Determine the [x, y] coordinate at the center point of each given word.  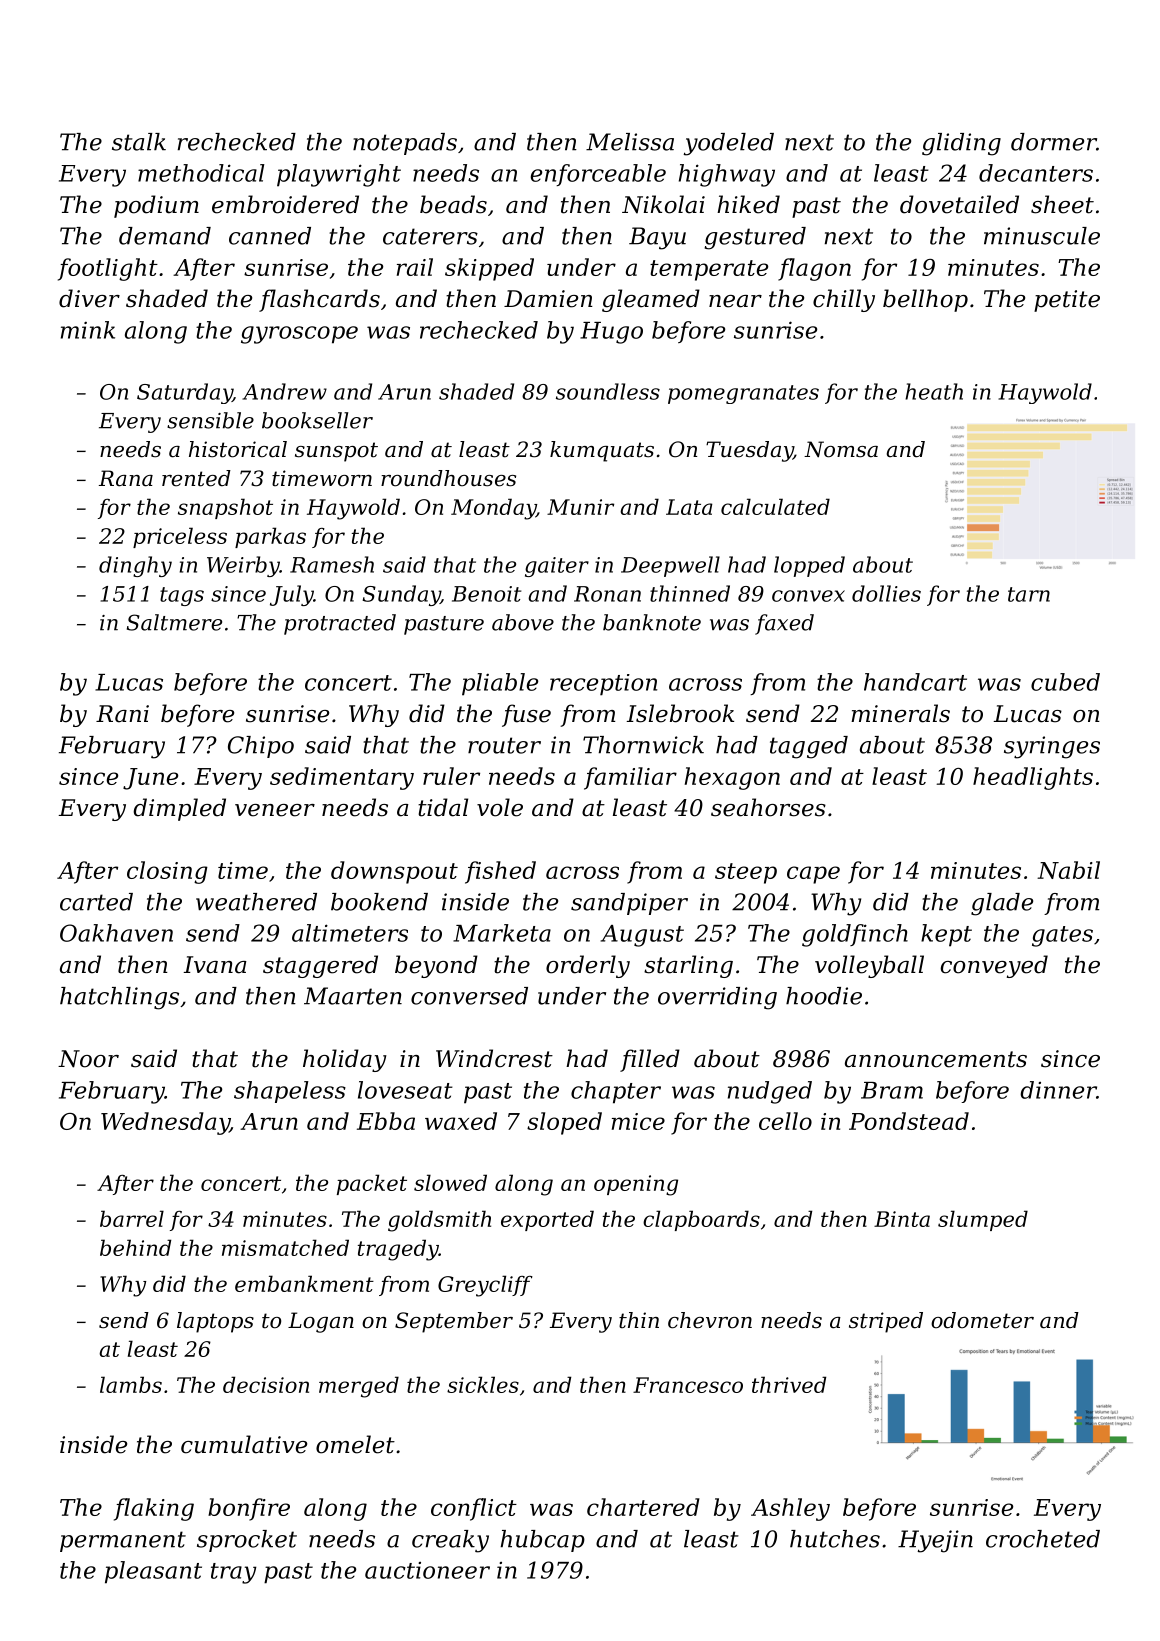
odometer [982, 1320]
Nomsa [841, 449]
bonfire [249, 1509]
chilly [844, 300]
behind [135, 1247]
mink [88, 330]
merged [359, 1387]
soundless [608, 391]
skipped [489, 269]
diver [89, 298]
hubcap [543, 1541]
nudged [770, 1092]
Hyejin [935, 1541]
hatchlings [119, 998]
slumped [983, 1220]
